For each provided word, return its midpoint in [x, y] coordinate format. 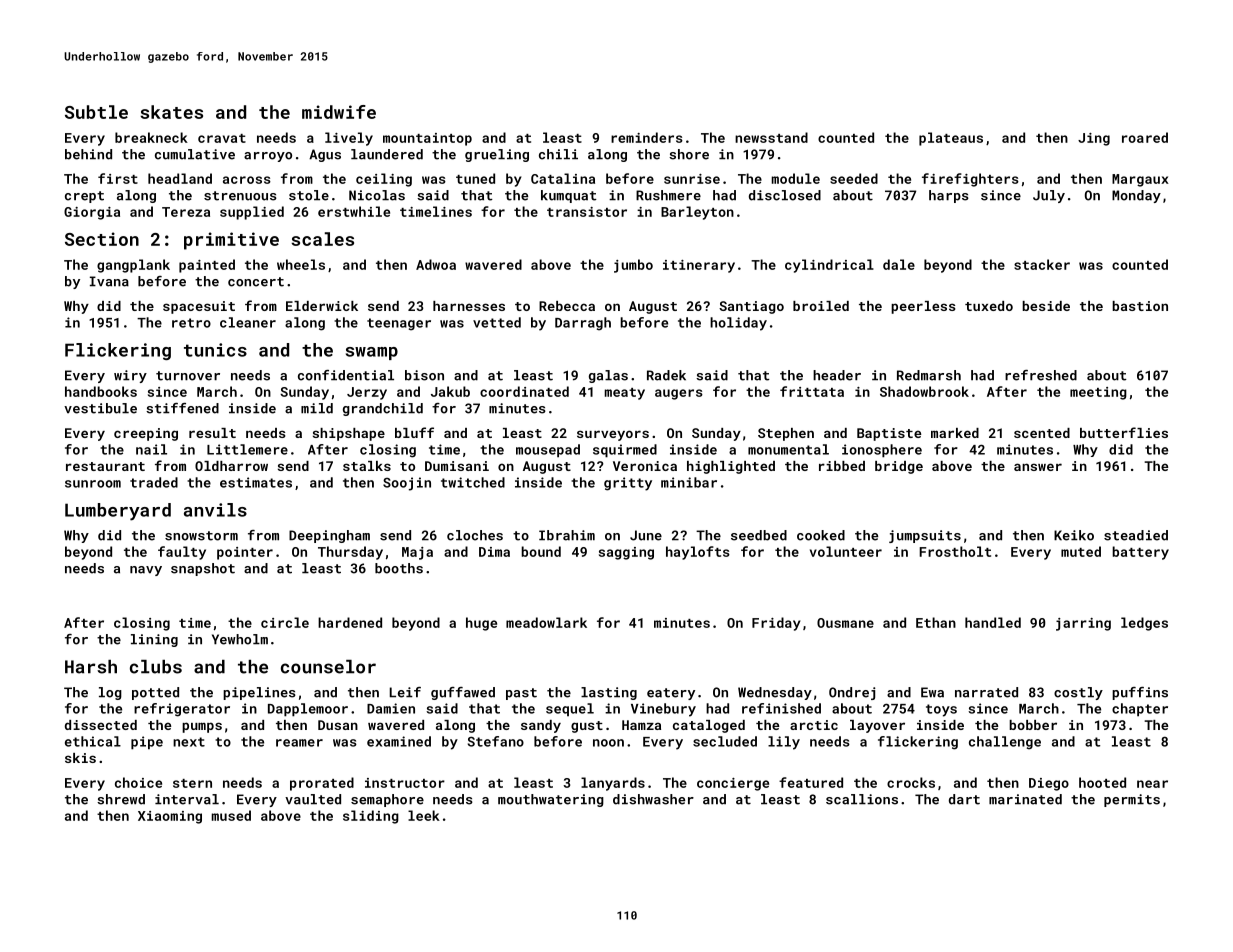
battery [1140, 553]
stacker [1042, 264]
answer [1038, 467]
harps [949, 196]
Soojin [407, 484]
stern [192, 783]
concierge [733, 784]
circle [285, 622]
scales [322, 239]
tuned [475, 178]
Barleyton [697, 213]
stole [309, 195]
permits [1132, 800]
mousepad [548, 451]
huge [481, 624]
